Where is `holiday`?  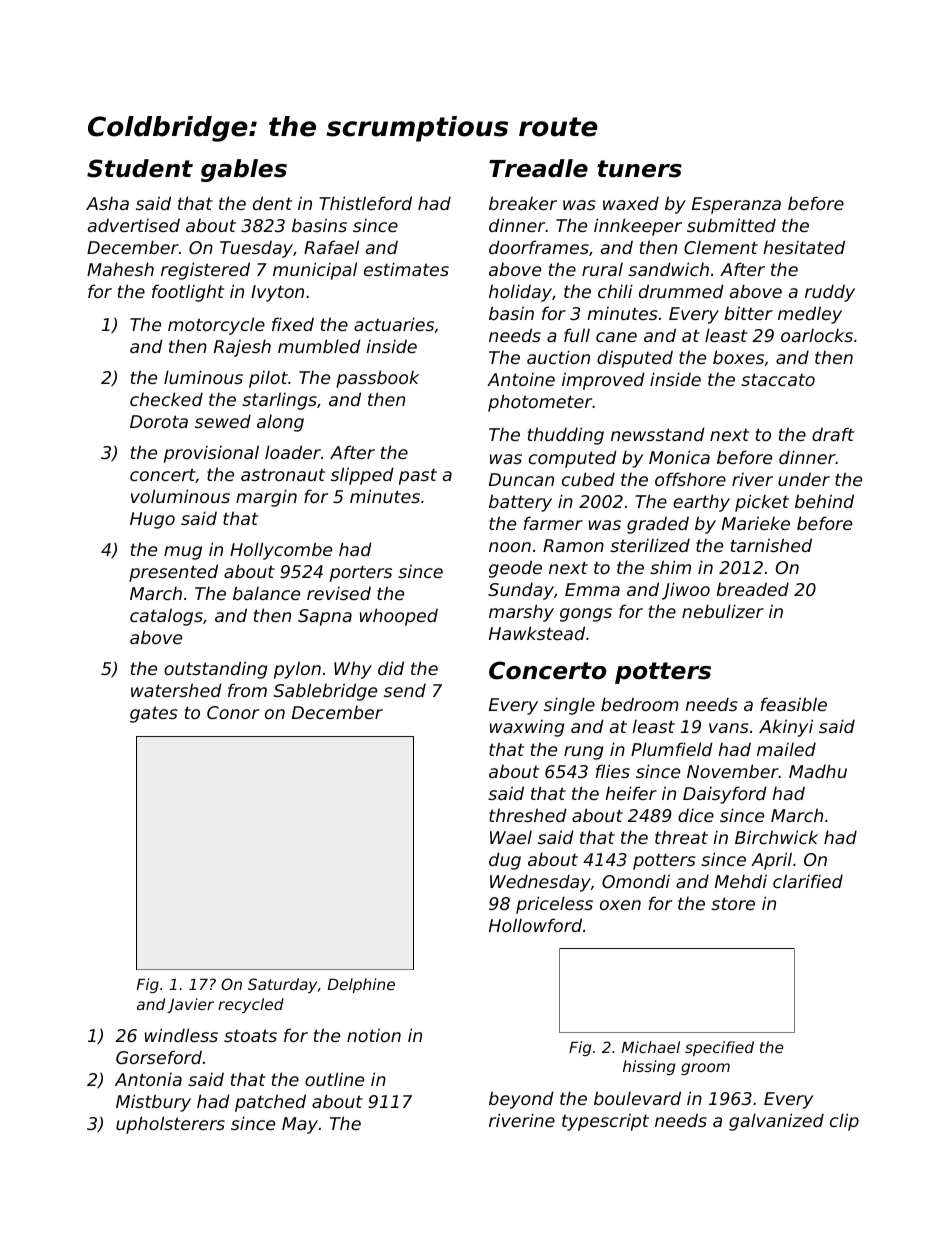 holiday is located at coordinates (520, 293).
